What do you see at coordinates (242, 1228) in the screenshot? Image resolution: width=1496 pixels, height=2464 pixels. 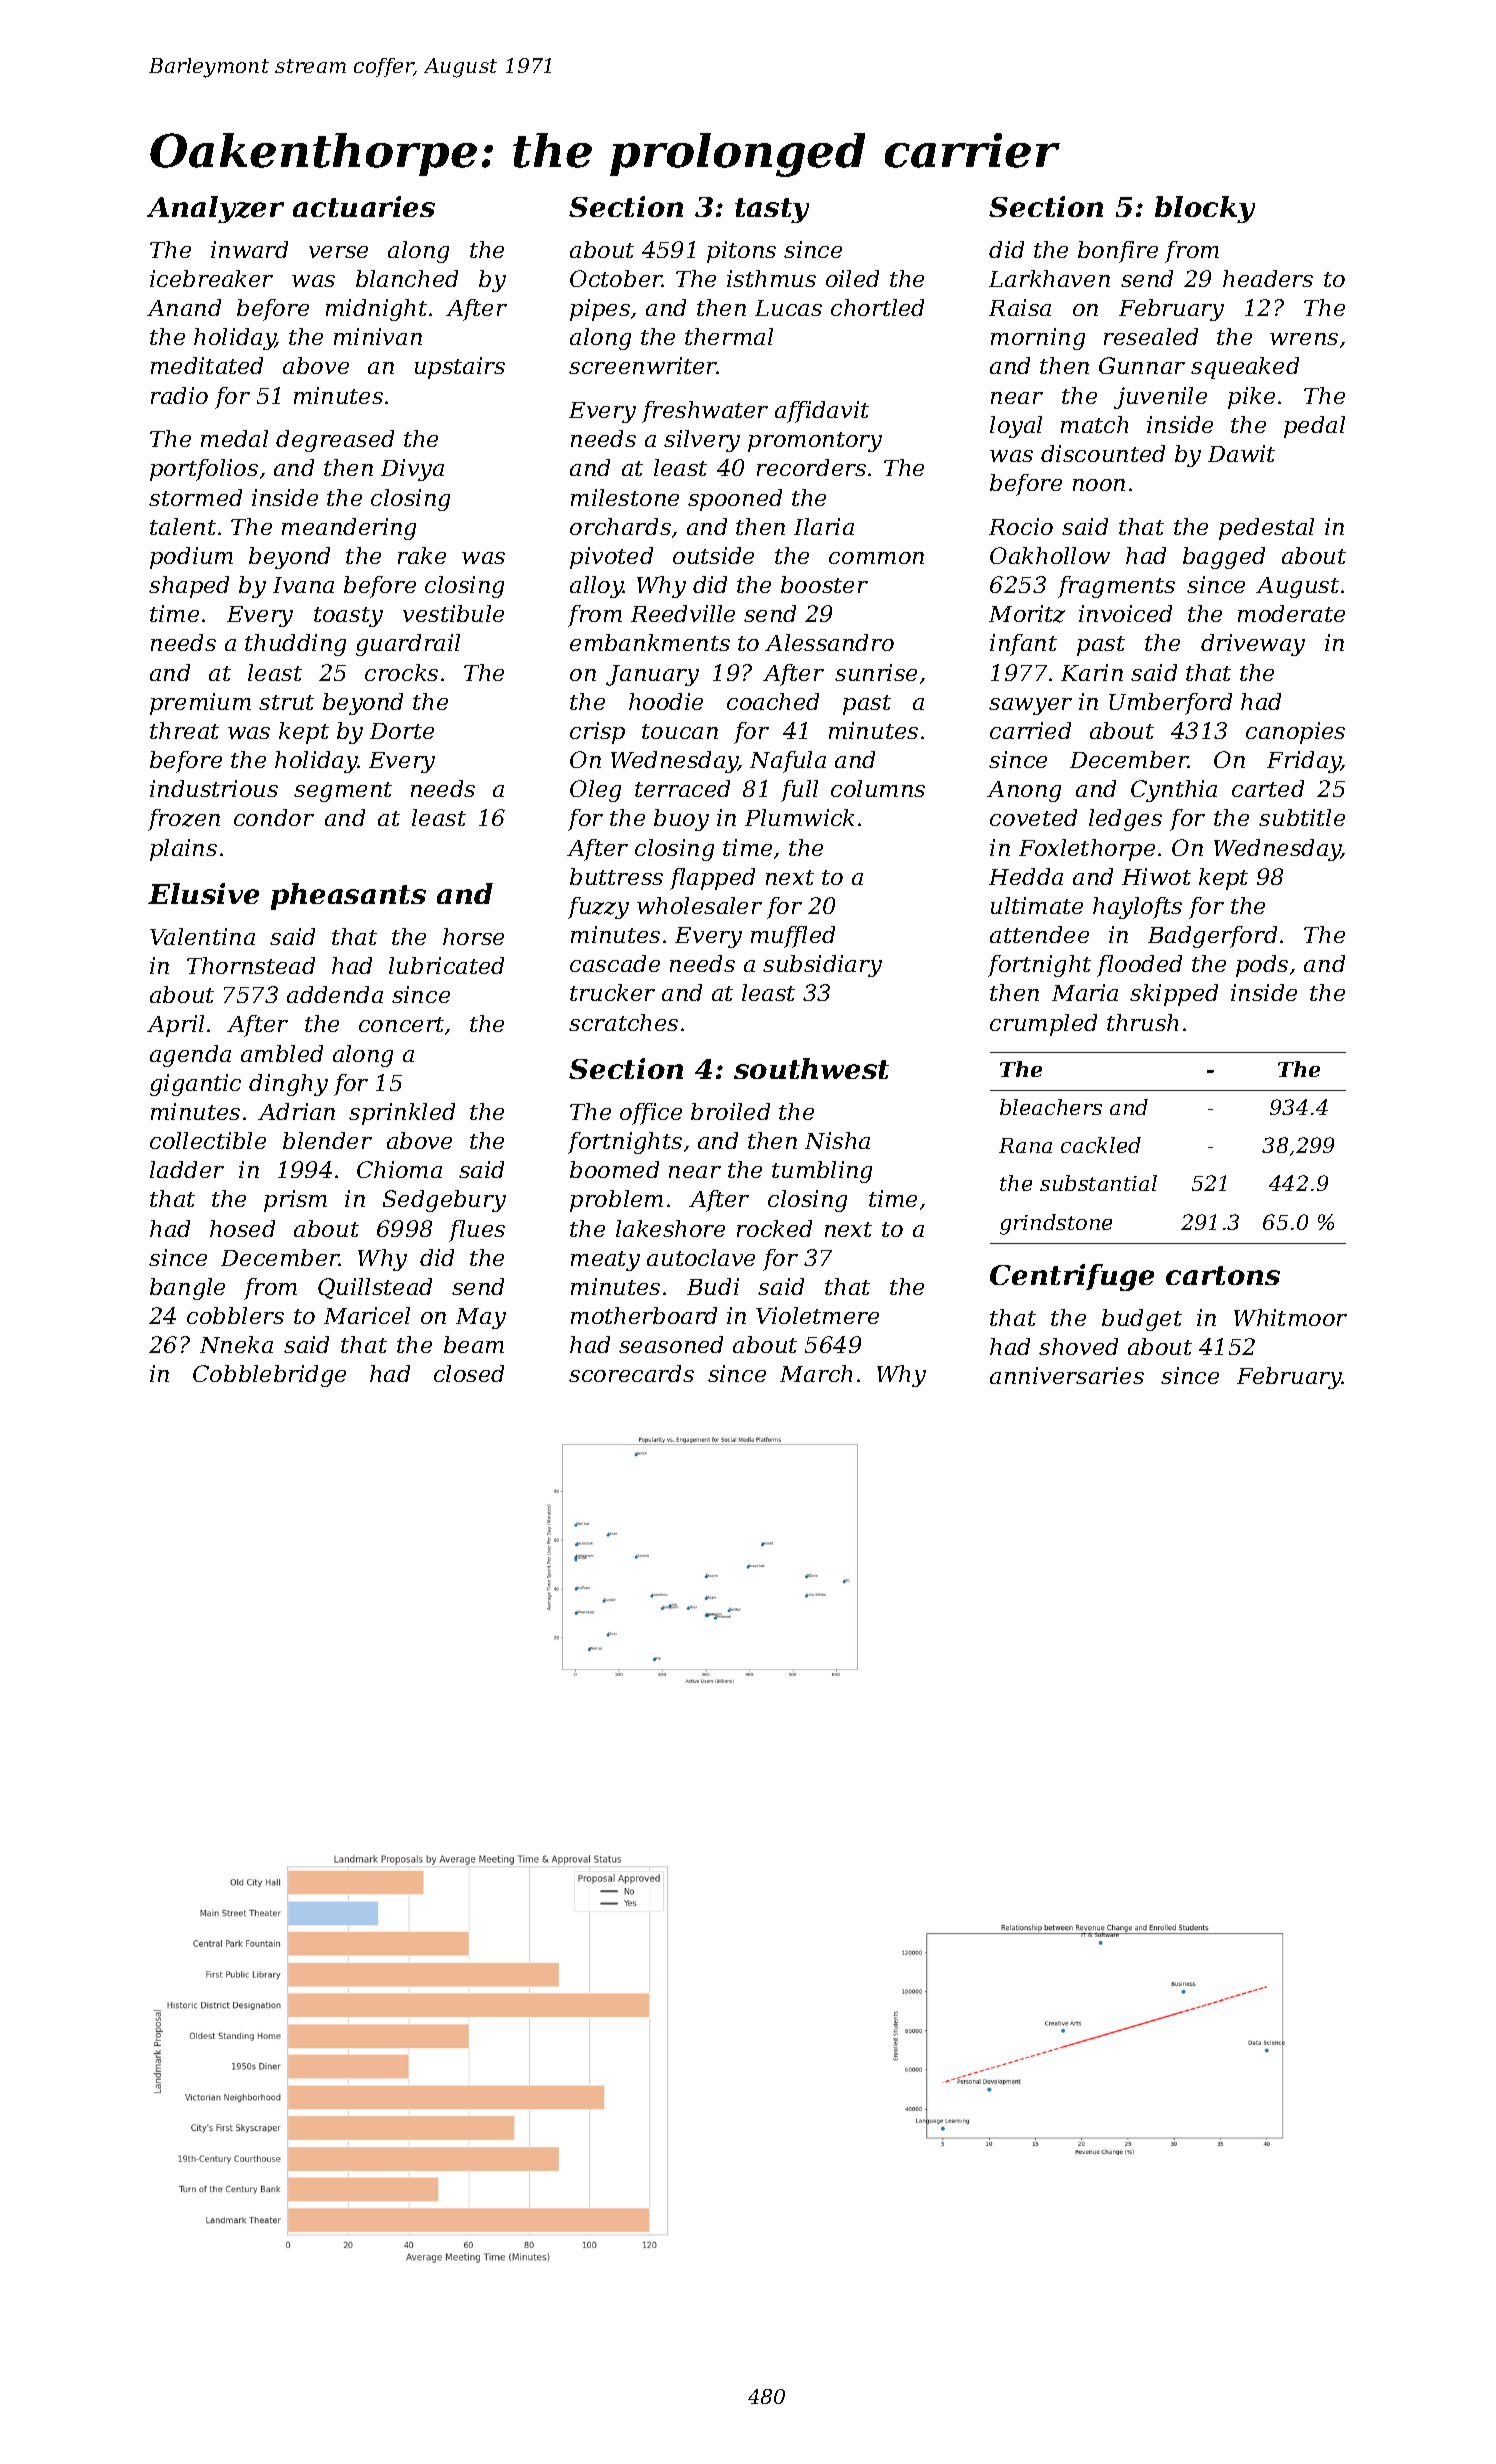 I see `hosed` at bounding box center [242, 1228].
